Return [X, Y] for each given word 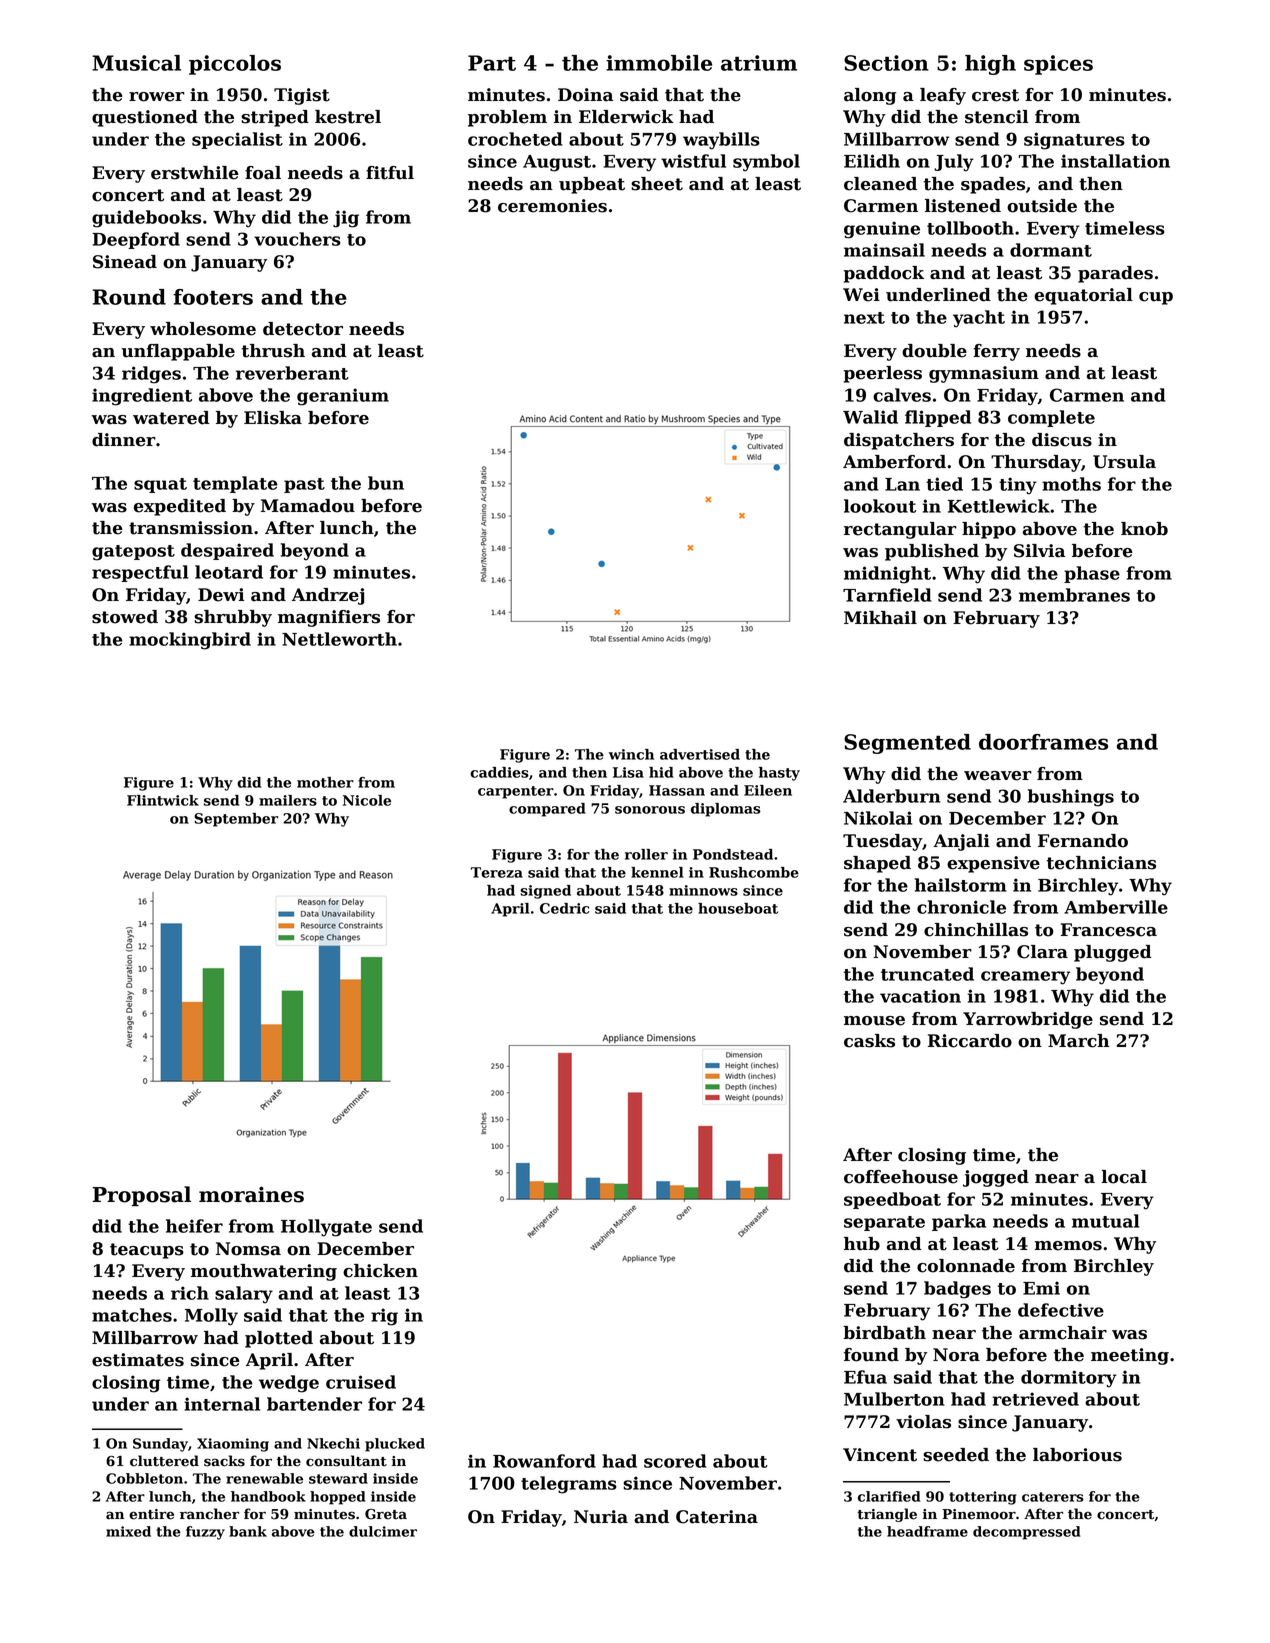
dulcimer [383, 1531]
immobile [659, 63]
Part [492, 63]
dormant [1051, 250]
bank [248, 1531]
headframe [927, 1531]
